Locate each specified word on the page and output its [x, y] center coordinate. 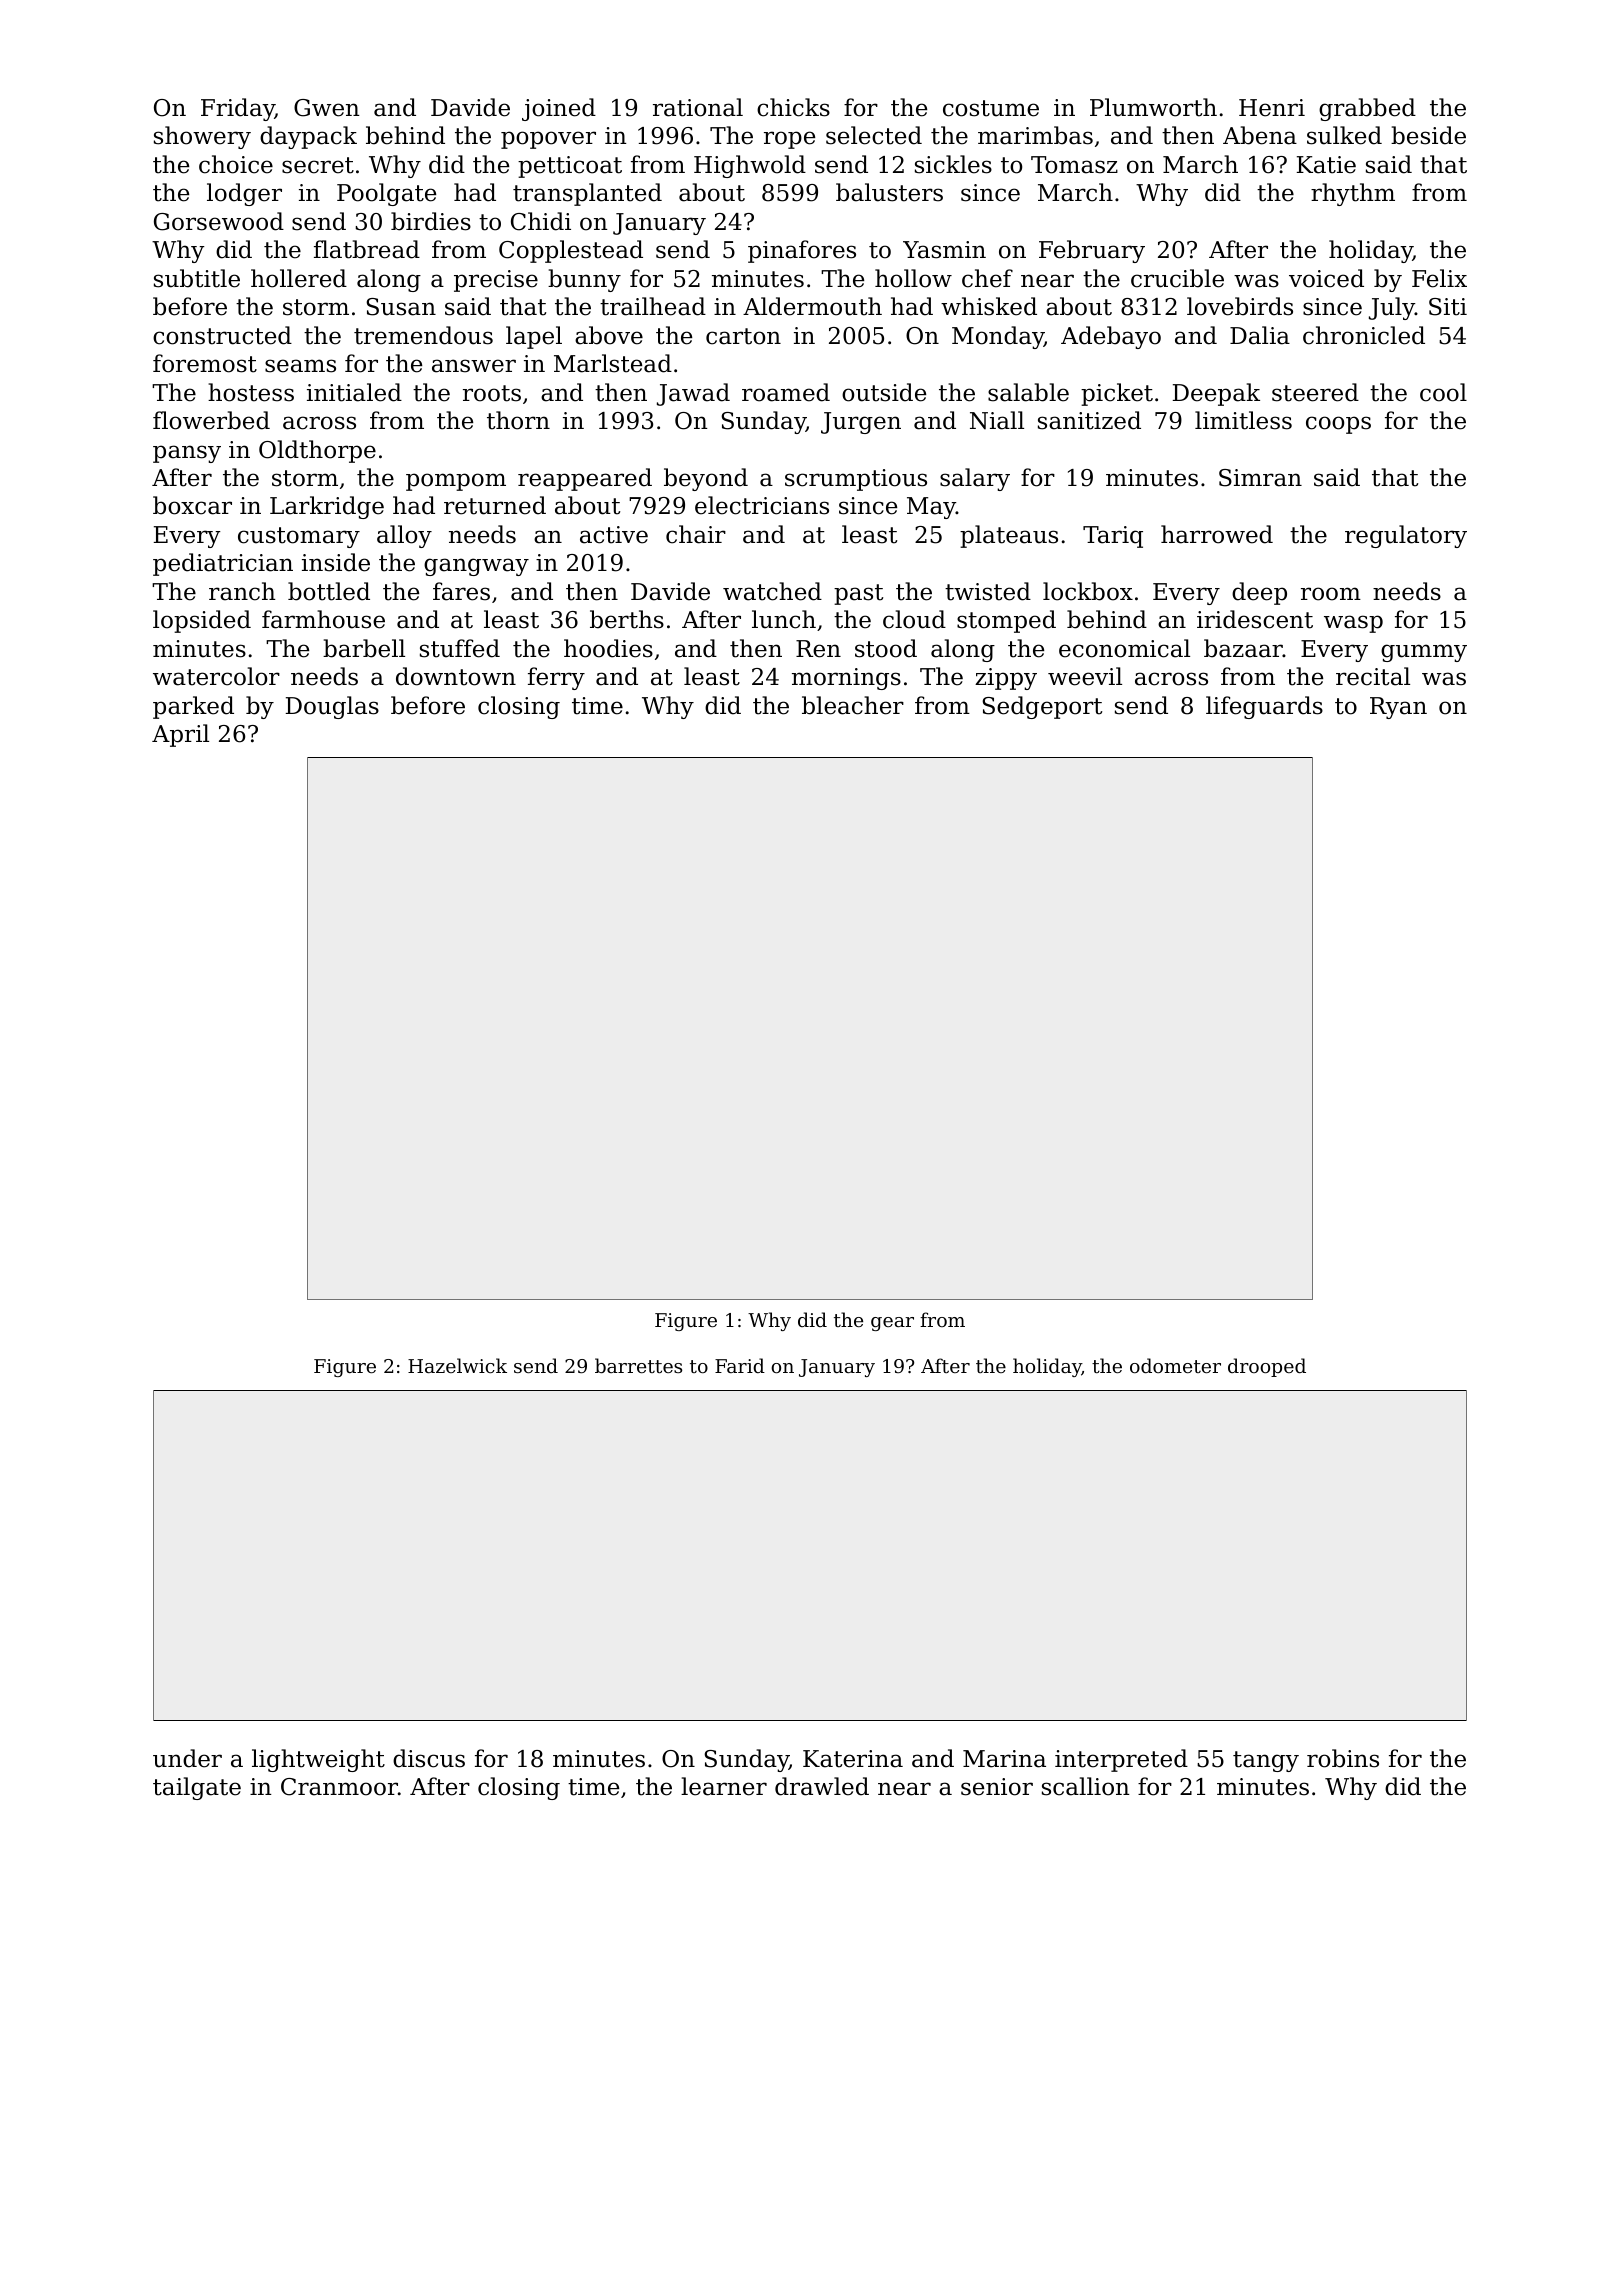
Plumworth [1153, 107]
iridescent [1255, 619]
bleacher [853, 705]
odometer [1175, 1365]
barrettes [638, 1365]
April [180, 735]
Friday [238, 109]
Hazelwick [457, 1365]
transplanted [587, 194]
